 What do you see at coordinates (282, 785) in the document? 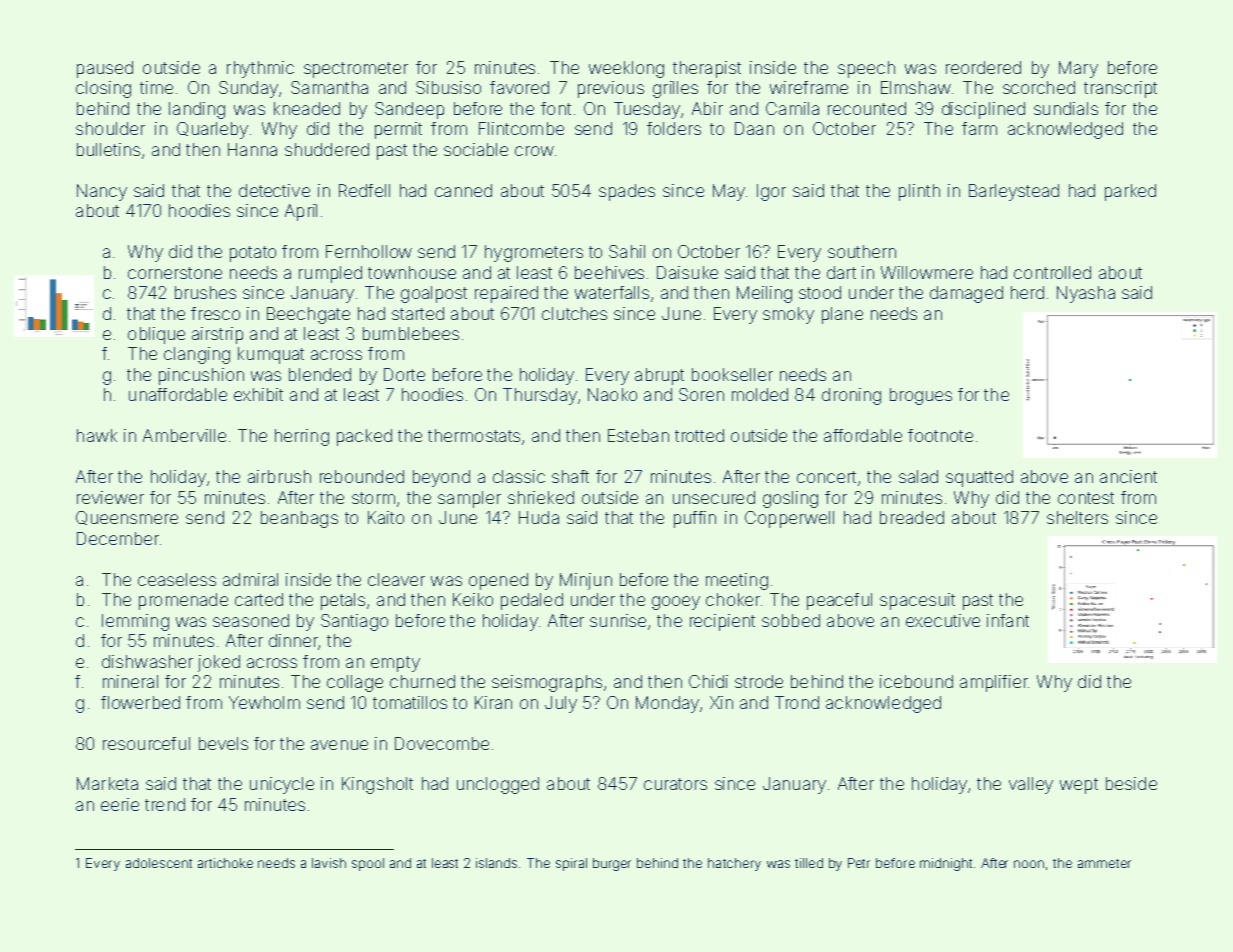
I see `unicycle` at bounding box center [282, 785].
